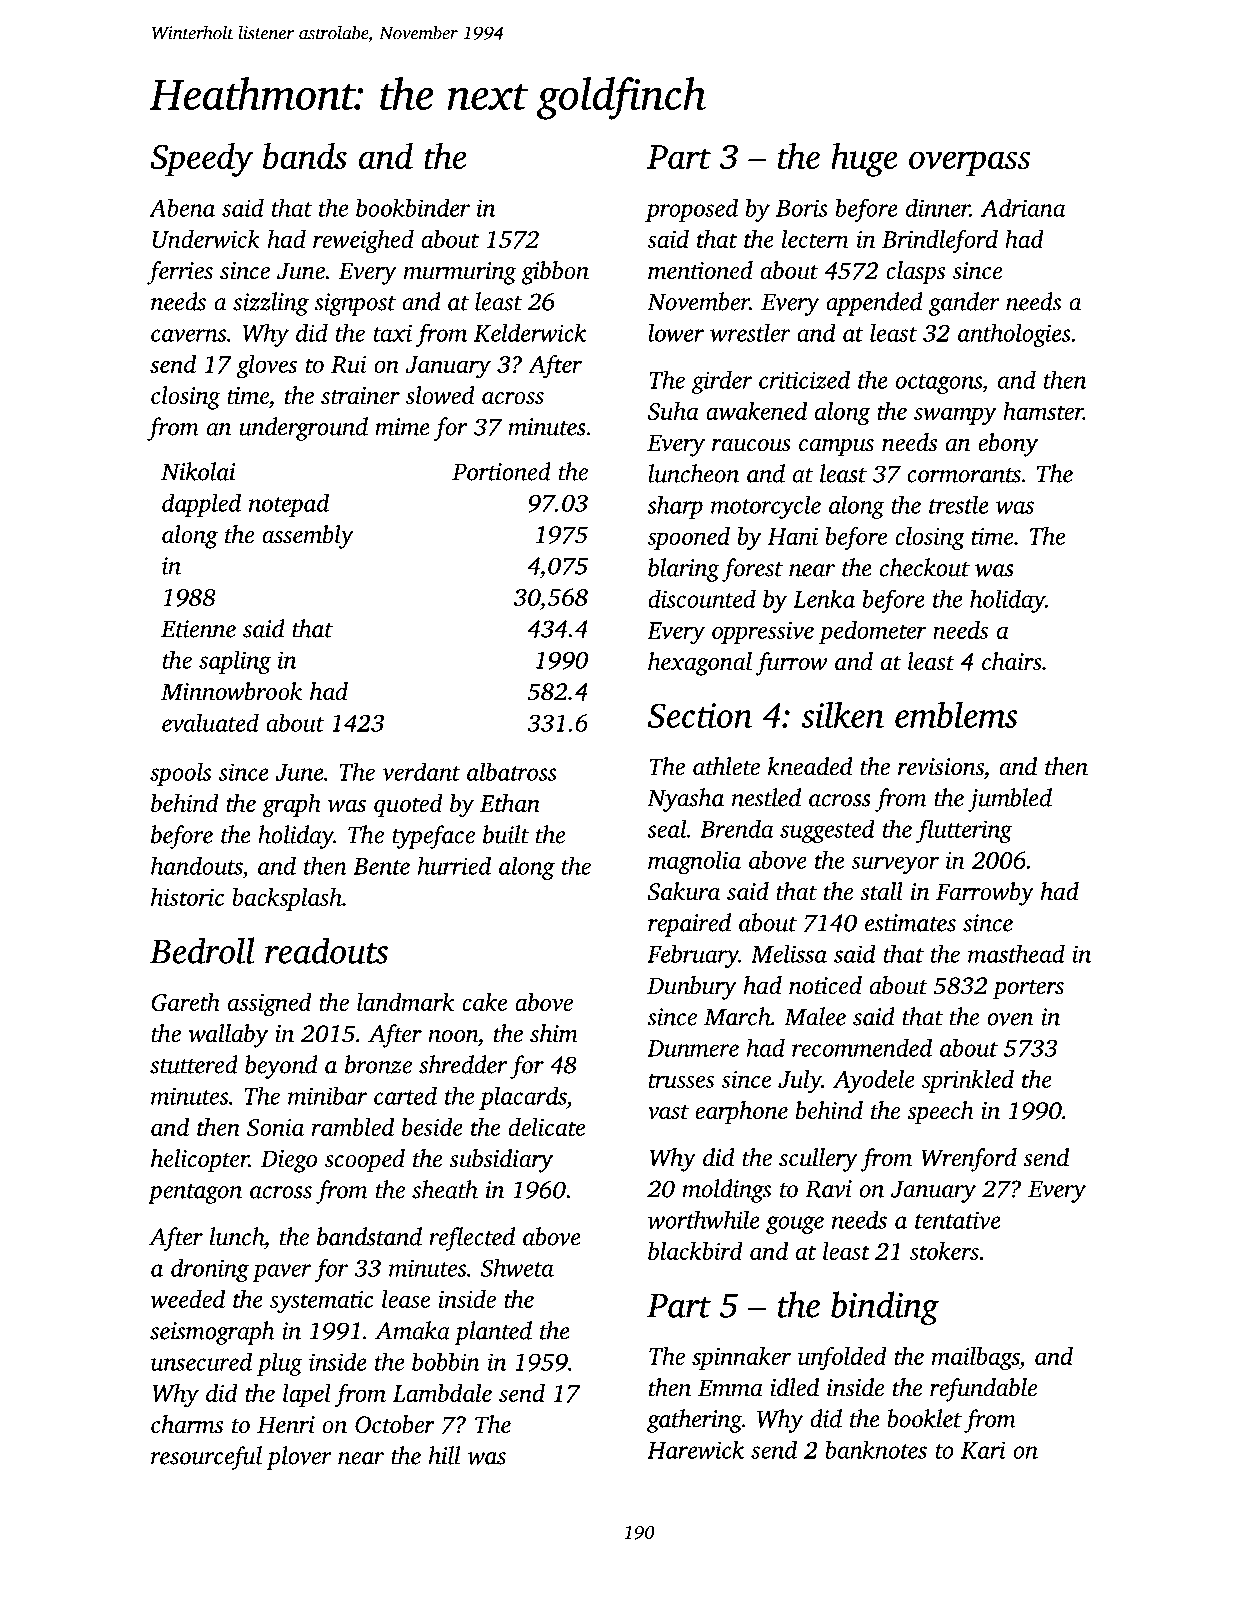  What do you see at coordinates (201, 160) in the image?
I see `Speedy` at bounding box center [201, 160].
